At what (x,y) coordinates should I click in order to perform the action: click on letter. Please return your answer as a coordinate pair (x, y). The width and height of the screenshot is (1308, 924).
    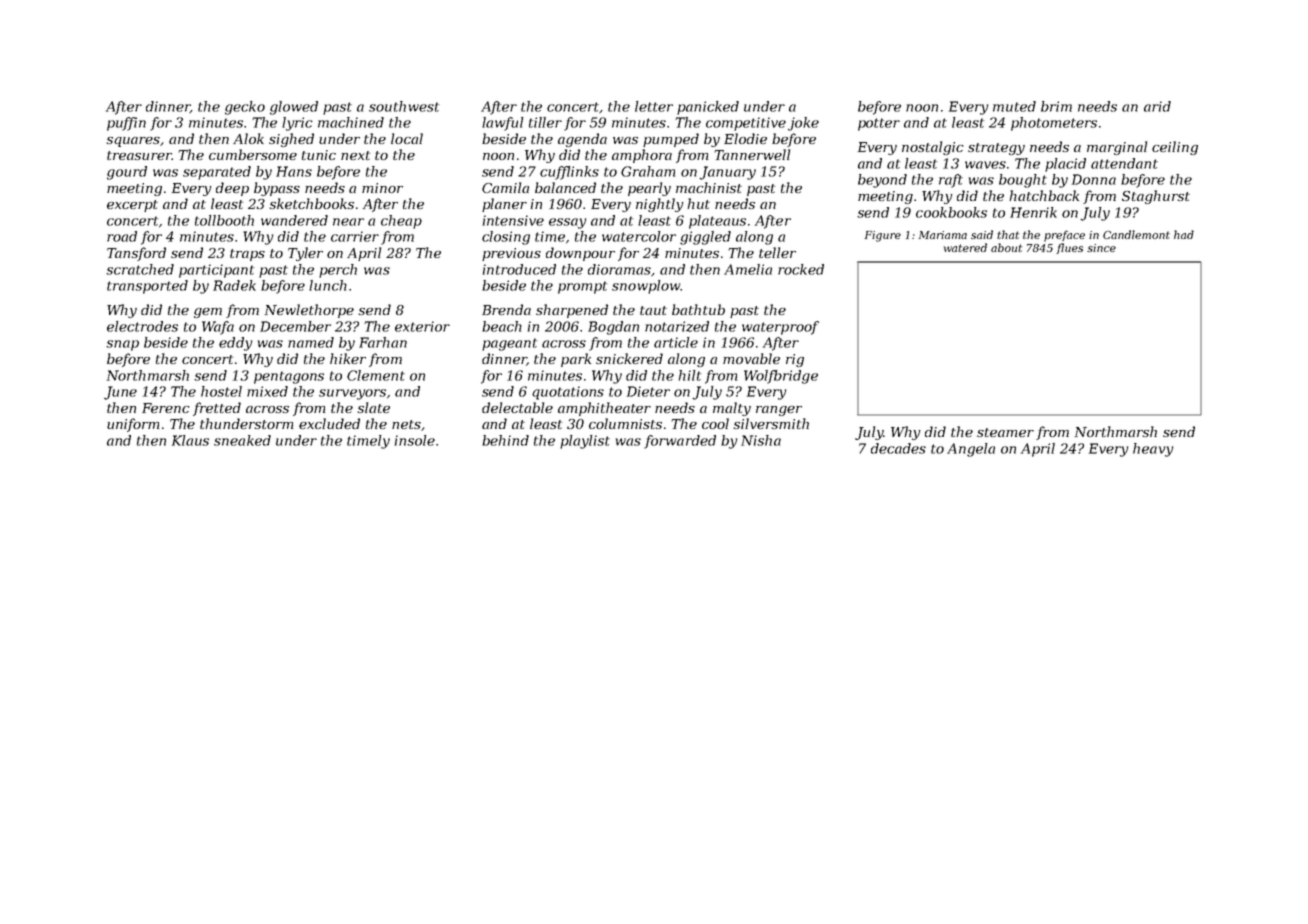
    Looking at the image, I should click on (654, 106).
